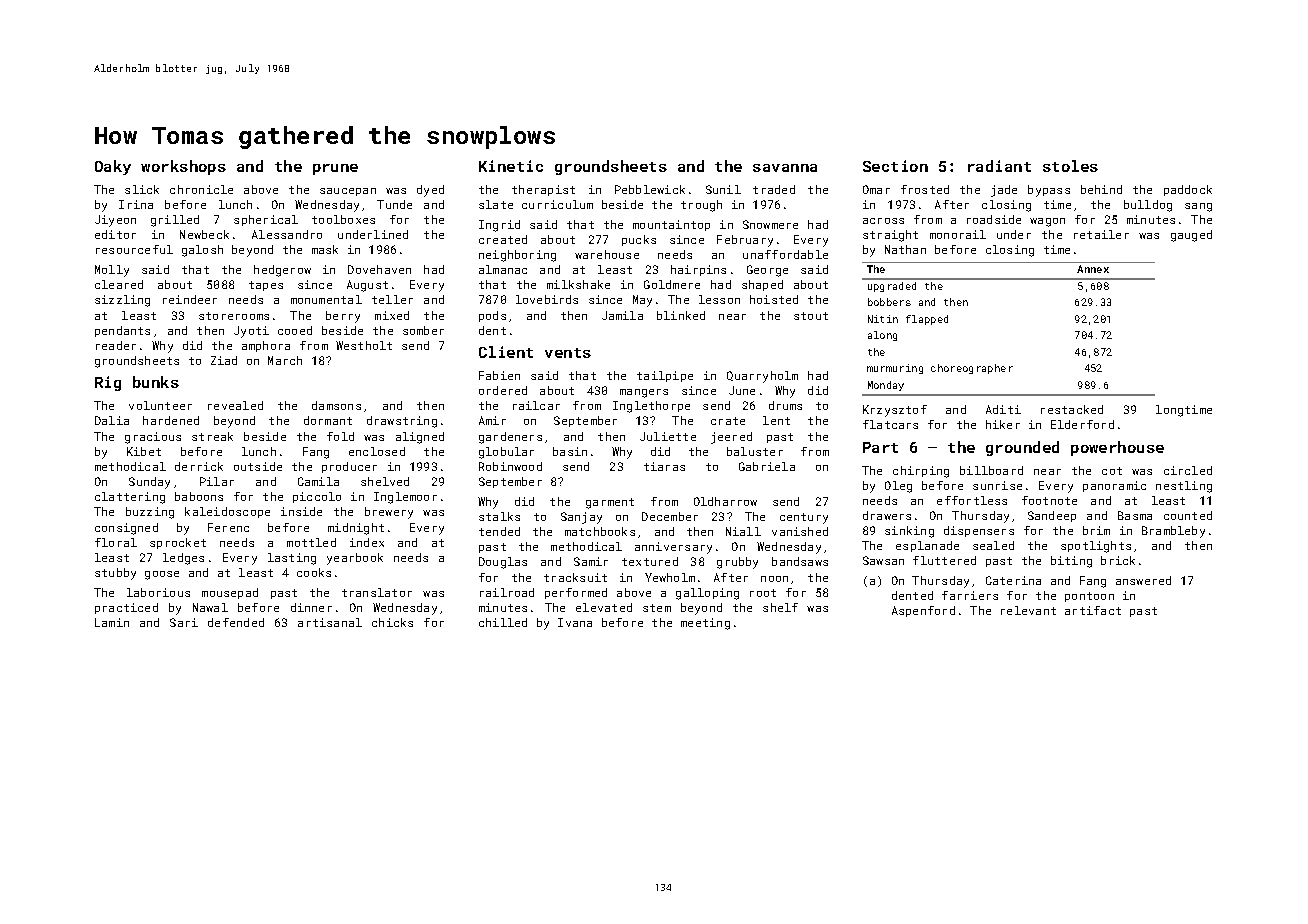 This page has width=1308, height=924. What do you see at coordinates (728, 421) in the page?
I see `crate` at bounding box center [728, 421].
